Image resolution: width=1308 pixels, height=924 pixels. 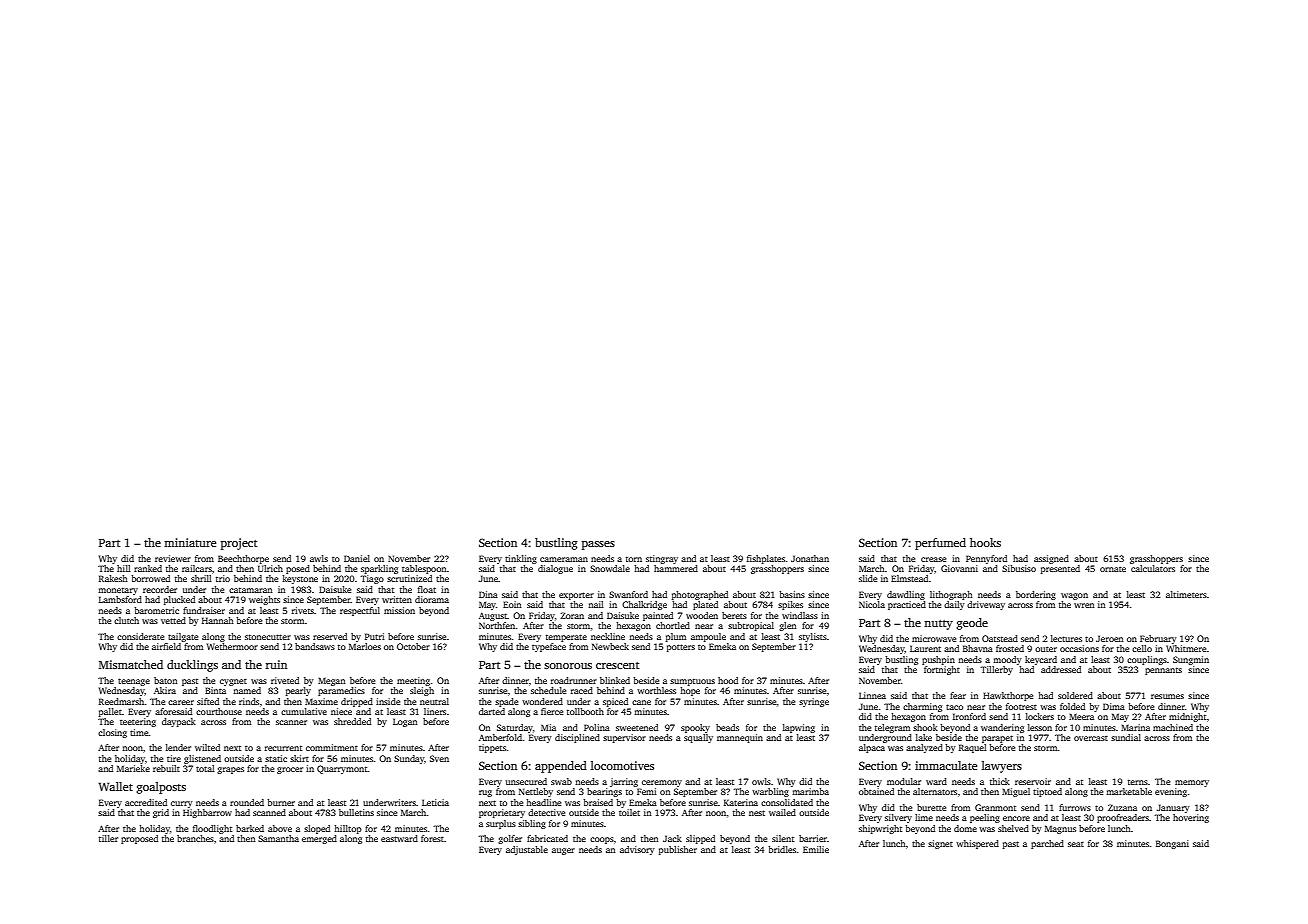 I want to click on shredded, so click(x=352, y=721).
